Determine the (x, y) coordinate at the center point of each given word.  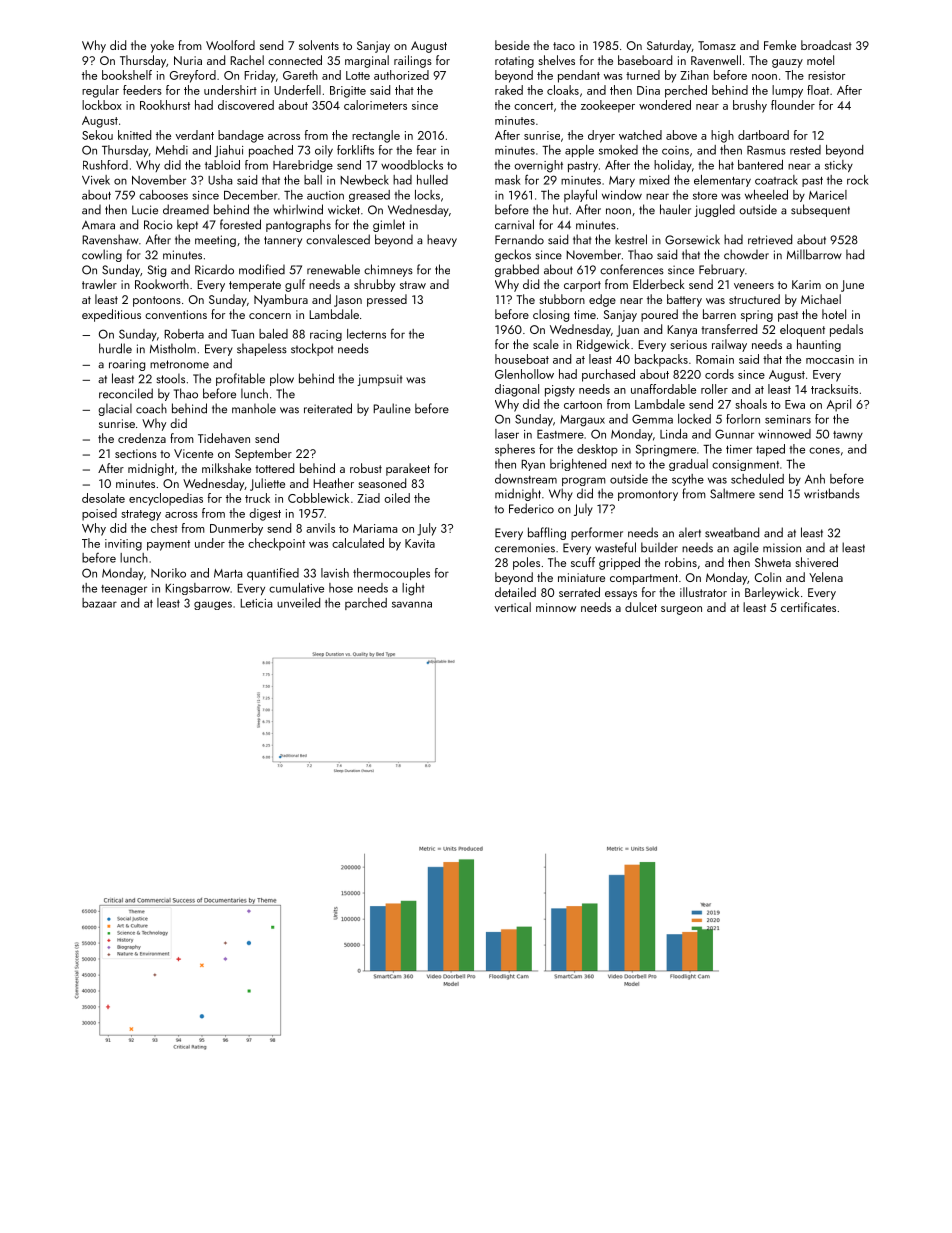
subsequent (820, 210)
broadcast (826, 45)
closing (551, 315)
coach (151, 408)
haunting (819, 345)
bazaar (99, 603)
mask (508, 180)
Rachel (247, 60)
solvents (319, 45)
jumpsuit (379, 380)
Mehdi (172, 150)
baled (273, 334)
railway (729, 345)
